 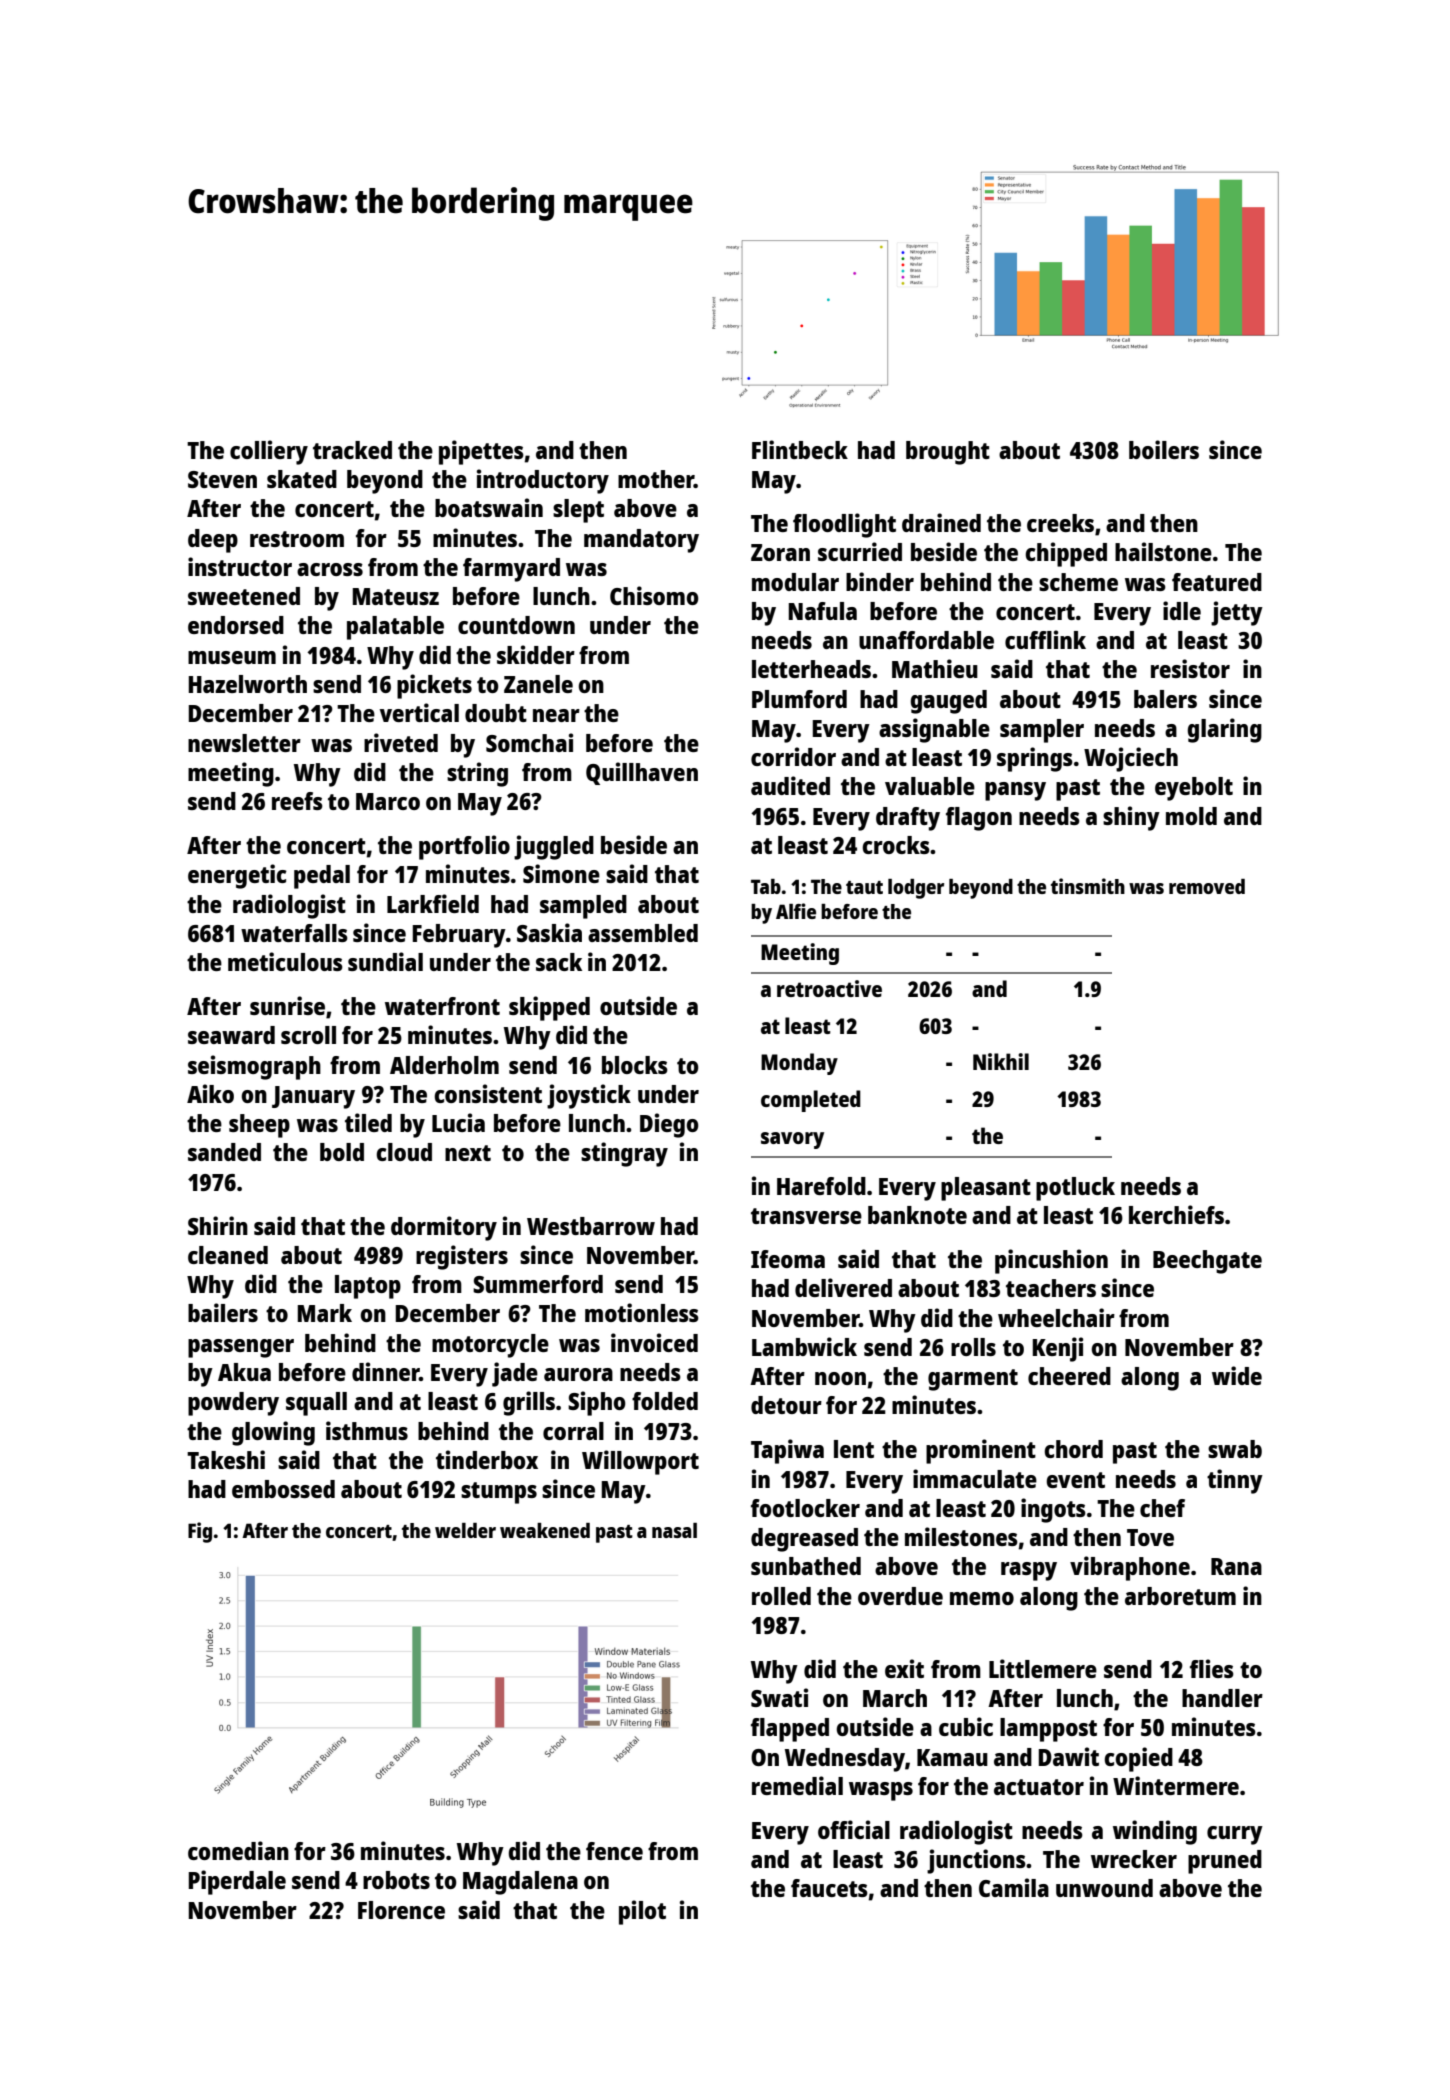 I want to click on sanded, so click(x=224, y=1152).
